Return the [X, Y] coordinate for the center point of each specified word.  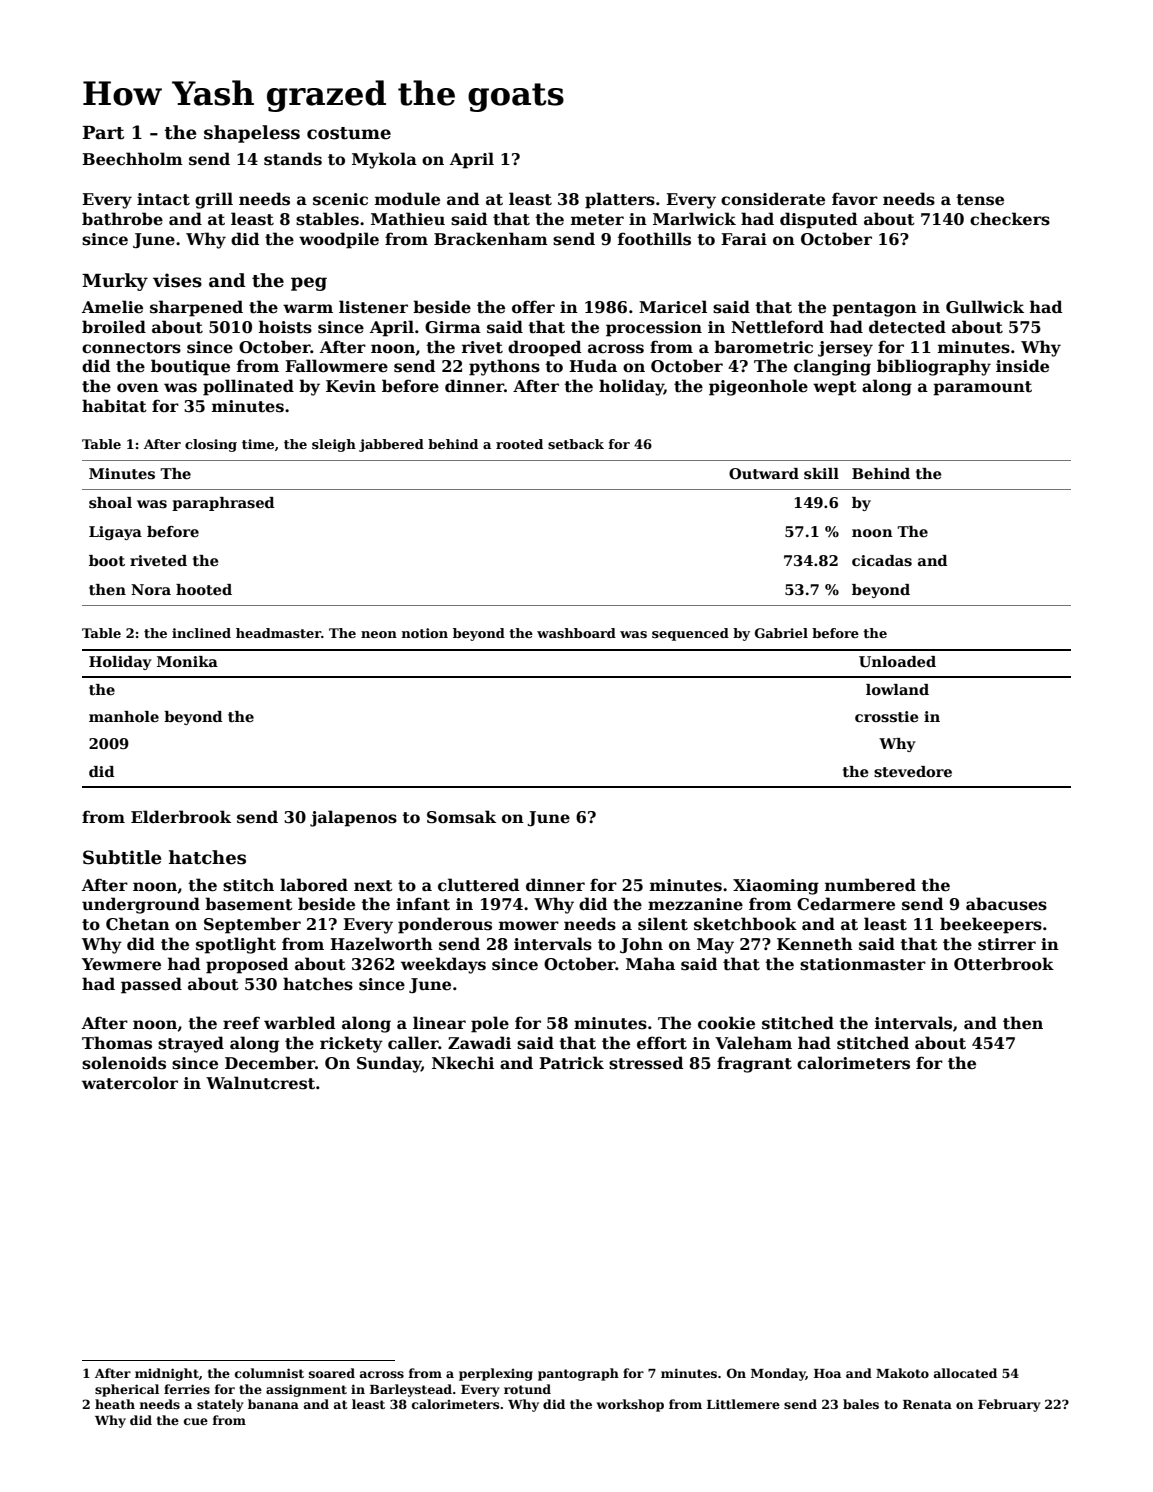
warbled [300, 1023]
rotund [527, 1389]
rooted [519, 444]
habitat [114, 406]
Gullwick [985, 307]
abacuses [1006, 904]
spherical [127, 1390]
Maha [650, 963]
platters [620, 200]
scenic [340, 199]
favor [855, 199]
